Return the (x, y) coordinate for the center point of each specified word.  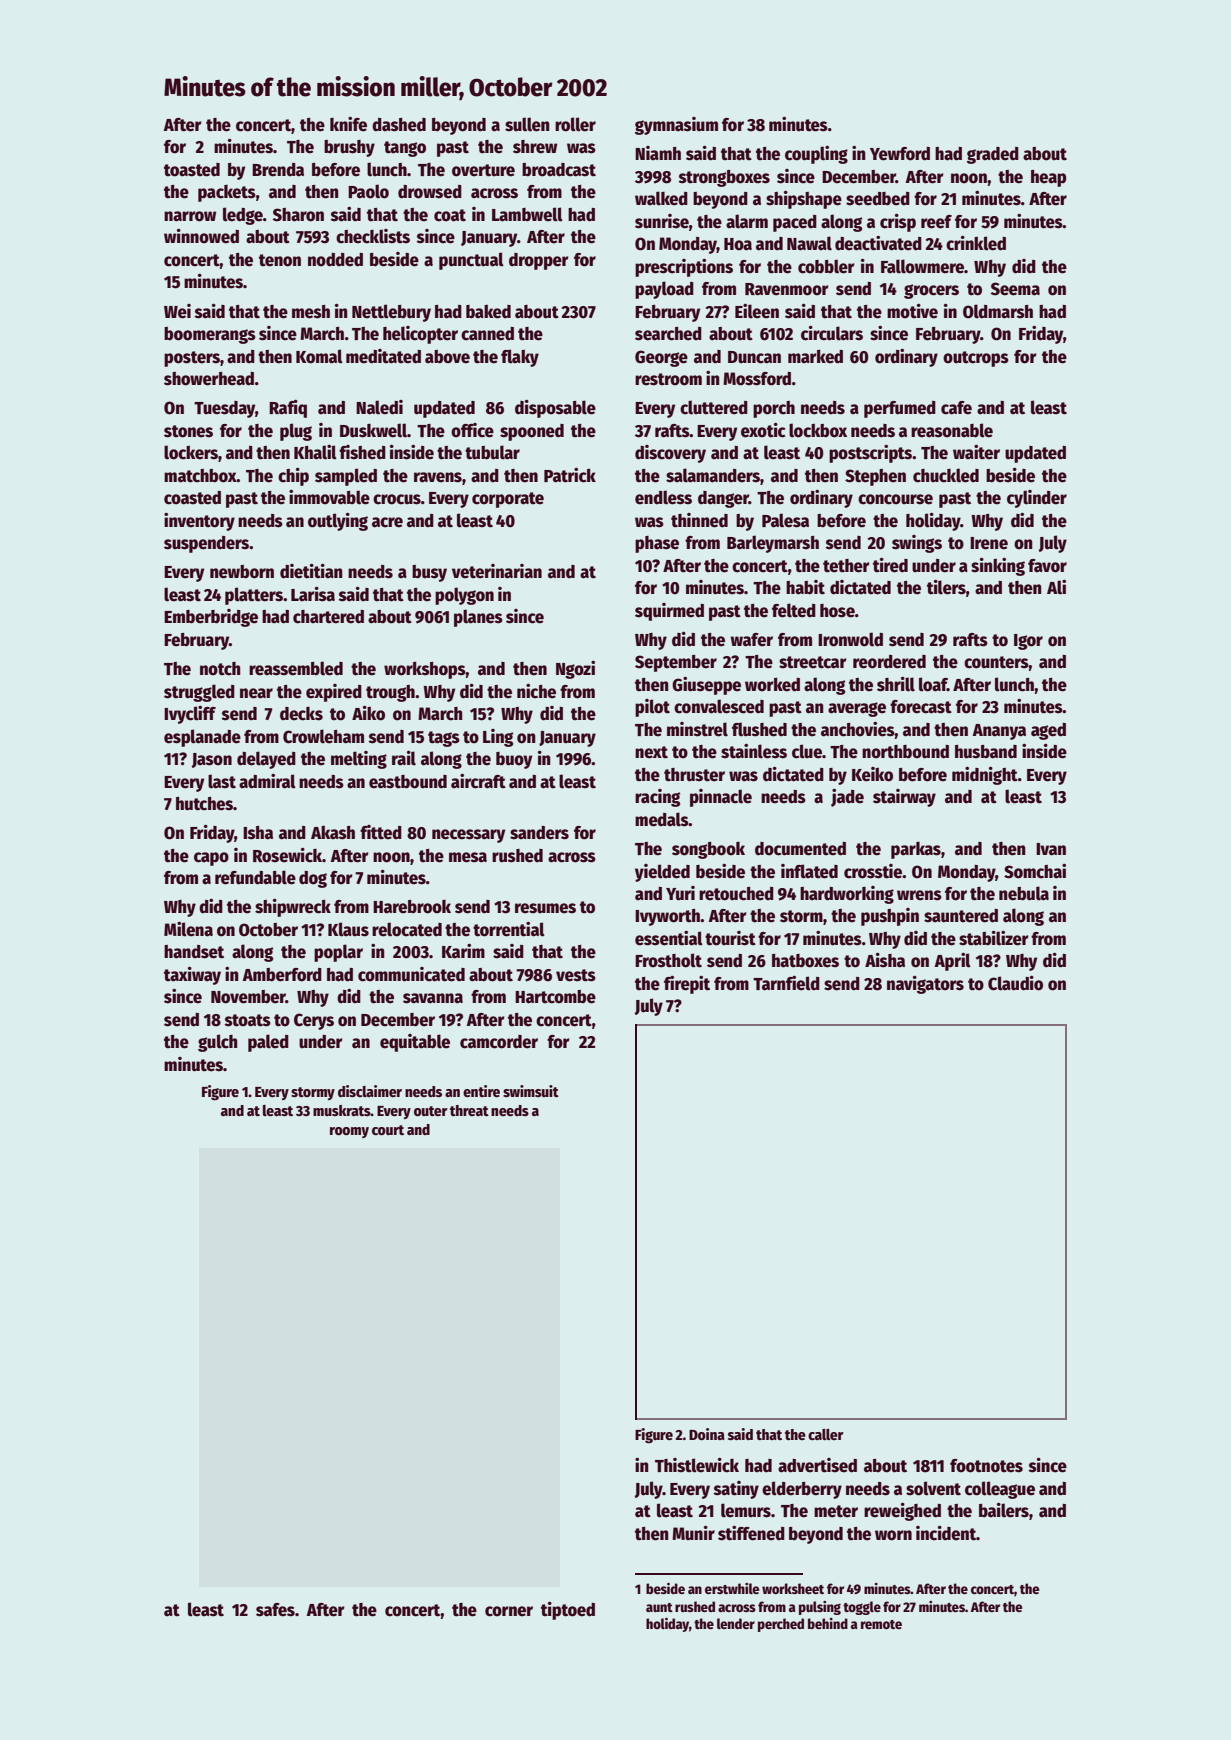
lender (736, 1623)
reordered (889, 662)
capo (211, 859)
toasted (192, 170)
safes (275, 1610)
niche (536, 691)
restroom (668, 379)
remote (881, 1624)
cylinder (1037, 499)
